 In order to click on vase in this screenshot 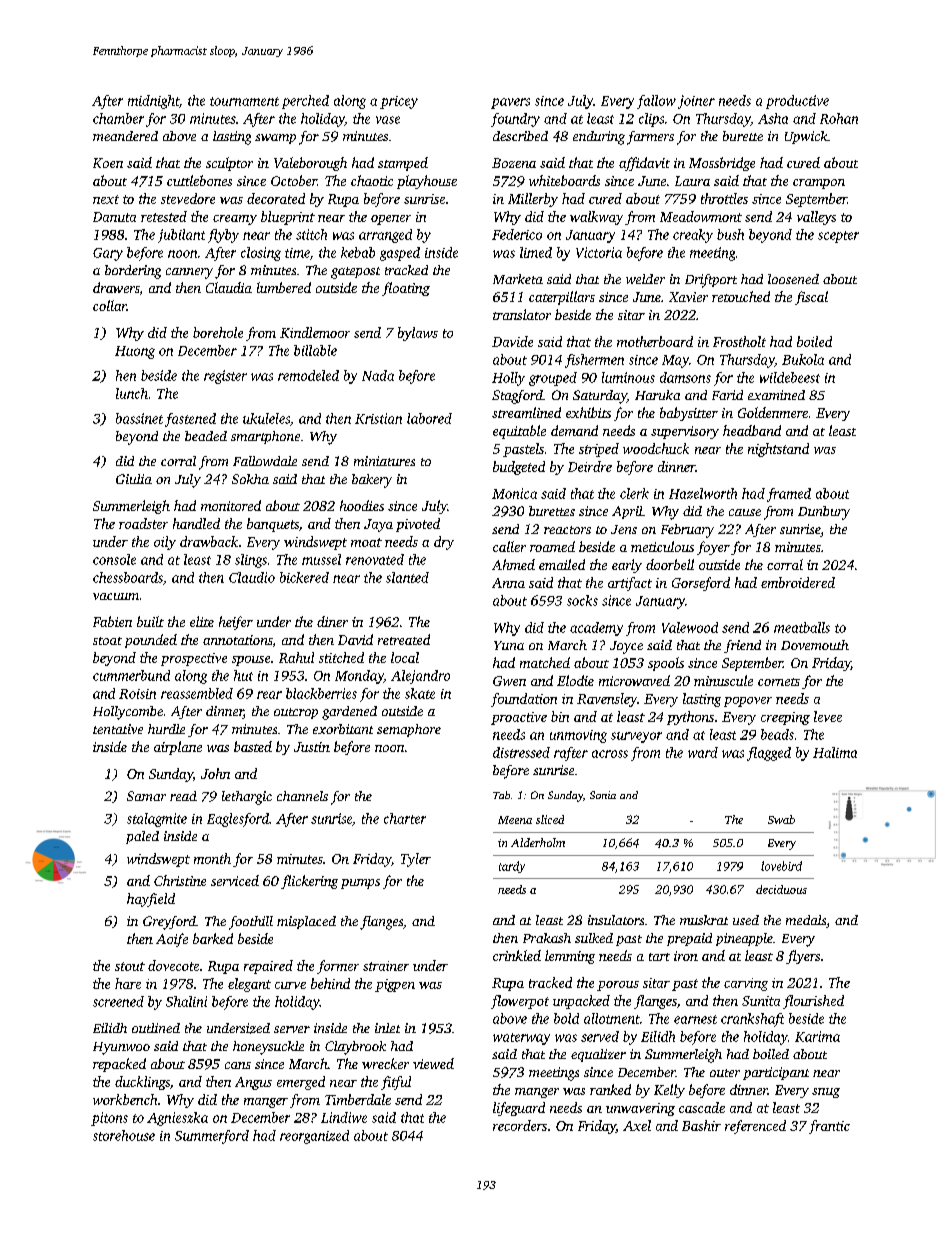, I will do `click(388, 120)`.
